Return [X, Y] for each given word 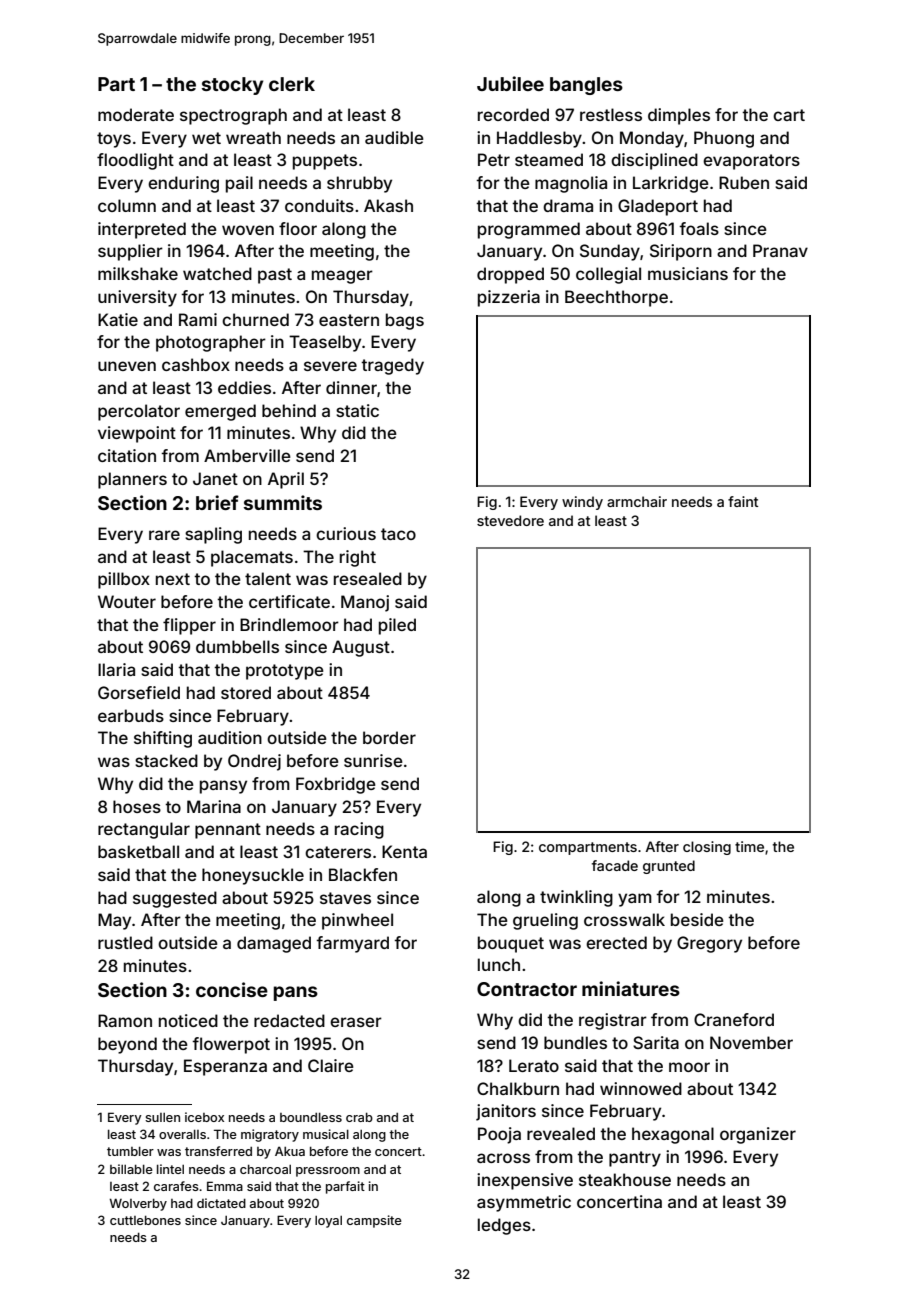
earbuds [131, 715]
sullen [162, 1117]
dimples [679, 116]
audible [394, 137]
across [503, 1158]
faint [743, 501]
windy [582, 503]
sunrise [373, 760]
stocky [232, 86]
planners [132, 480]
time [749, 846]
